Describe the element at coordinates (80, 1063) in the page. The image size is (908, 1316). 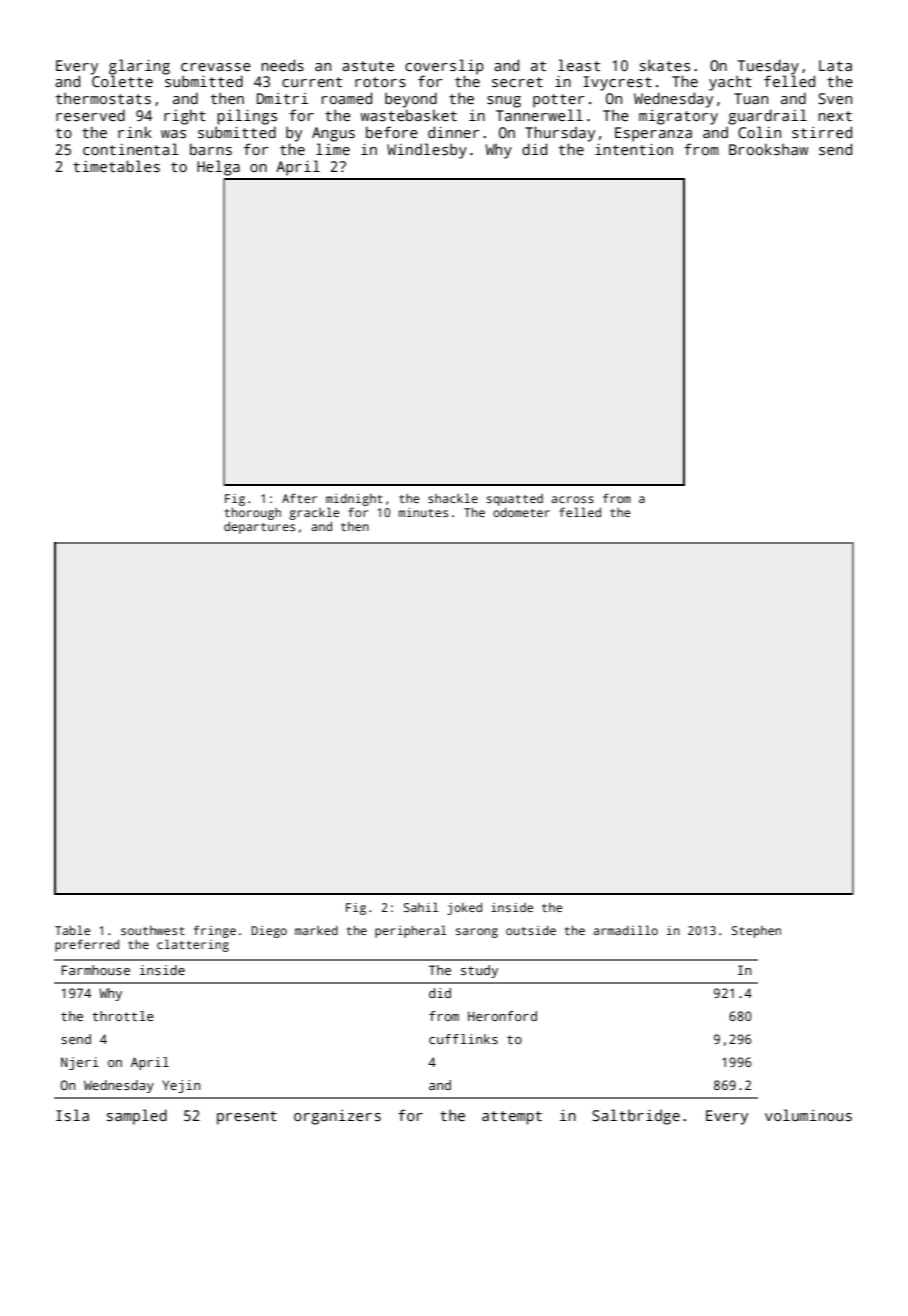
I see `Njeri` at that location.
